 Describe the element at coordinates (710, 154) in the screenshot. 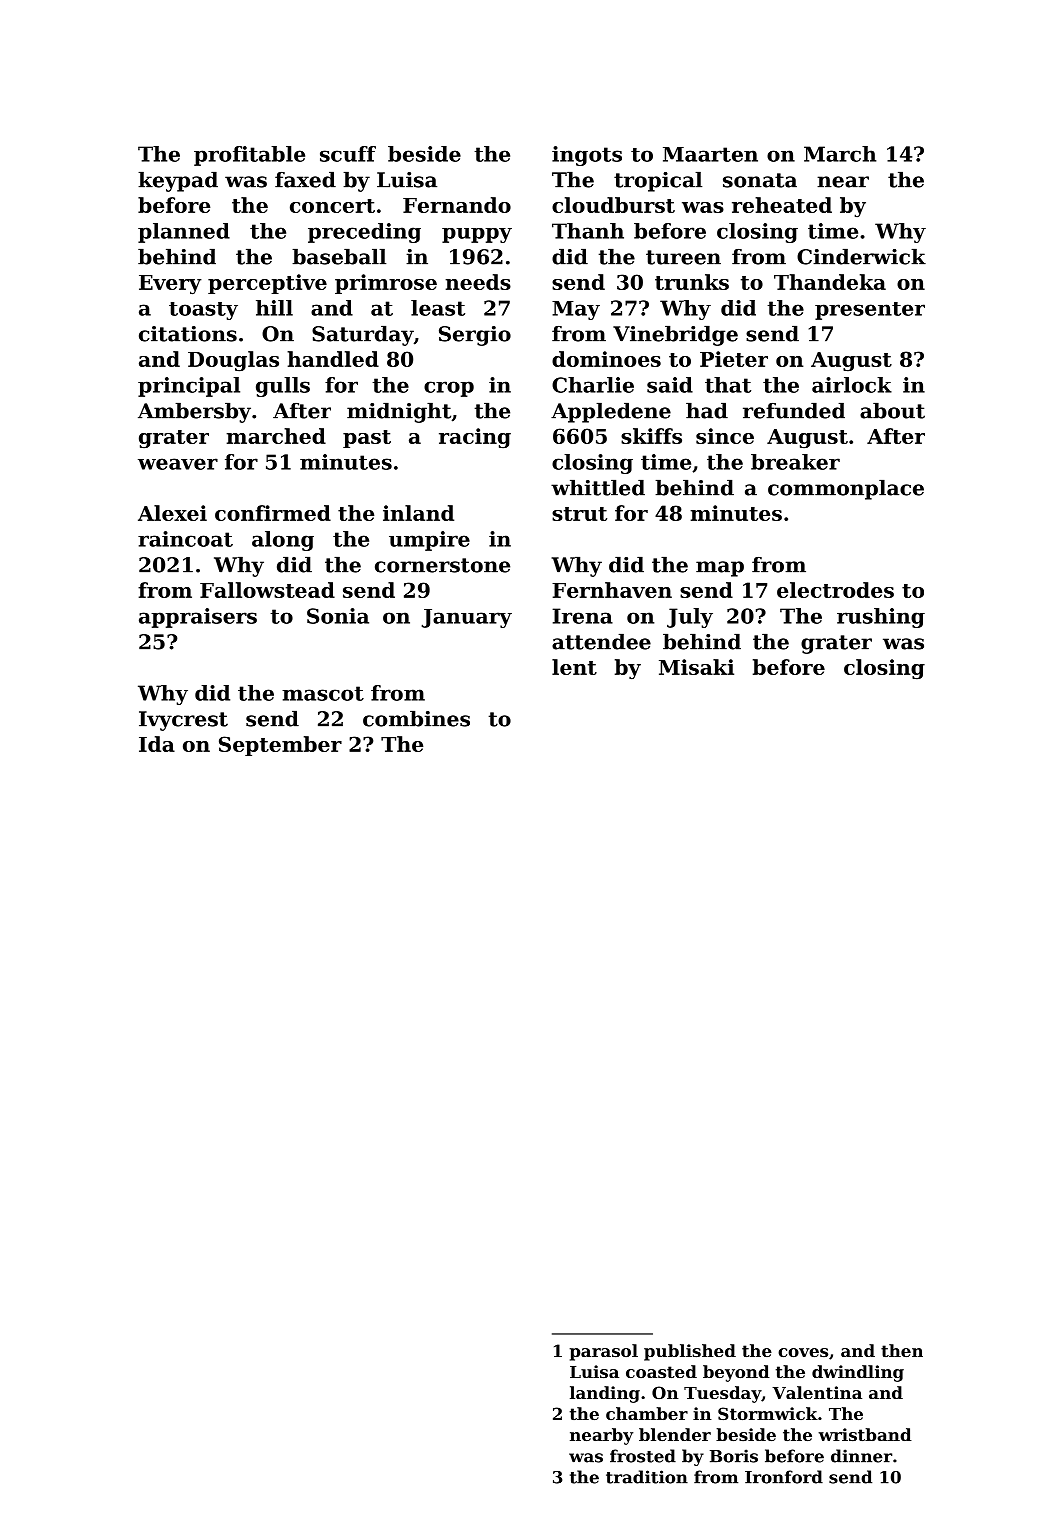

I see `Maarten` at that location.
